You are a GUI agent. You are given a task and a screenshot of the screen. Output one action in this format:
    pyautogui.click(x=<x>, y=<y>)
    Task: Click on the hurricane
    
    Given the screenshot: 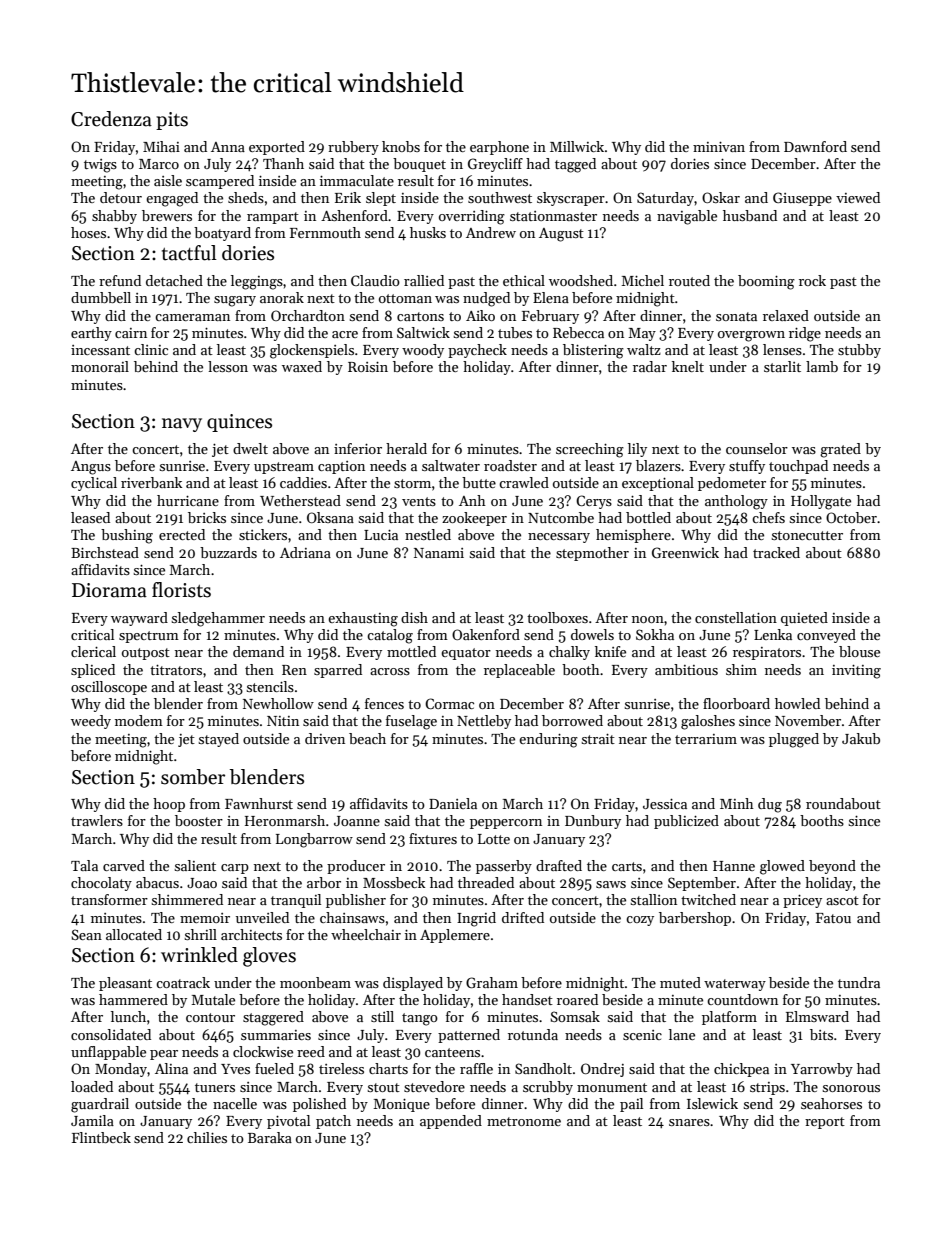 What is the action you would take?
    pyautogui.click(x=188, y=500)
